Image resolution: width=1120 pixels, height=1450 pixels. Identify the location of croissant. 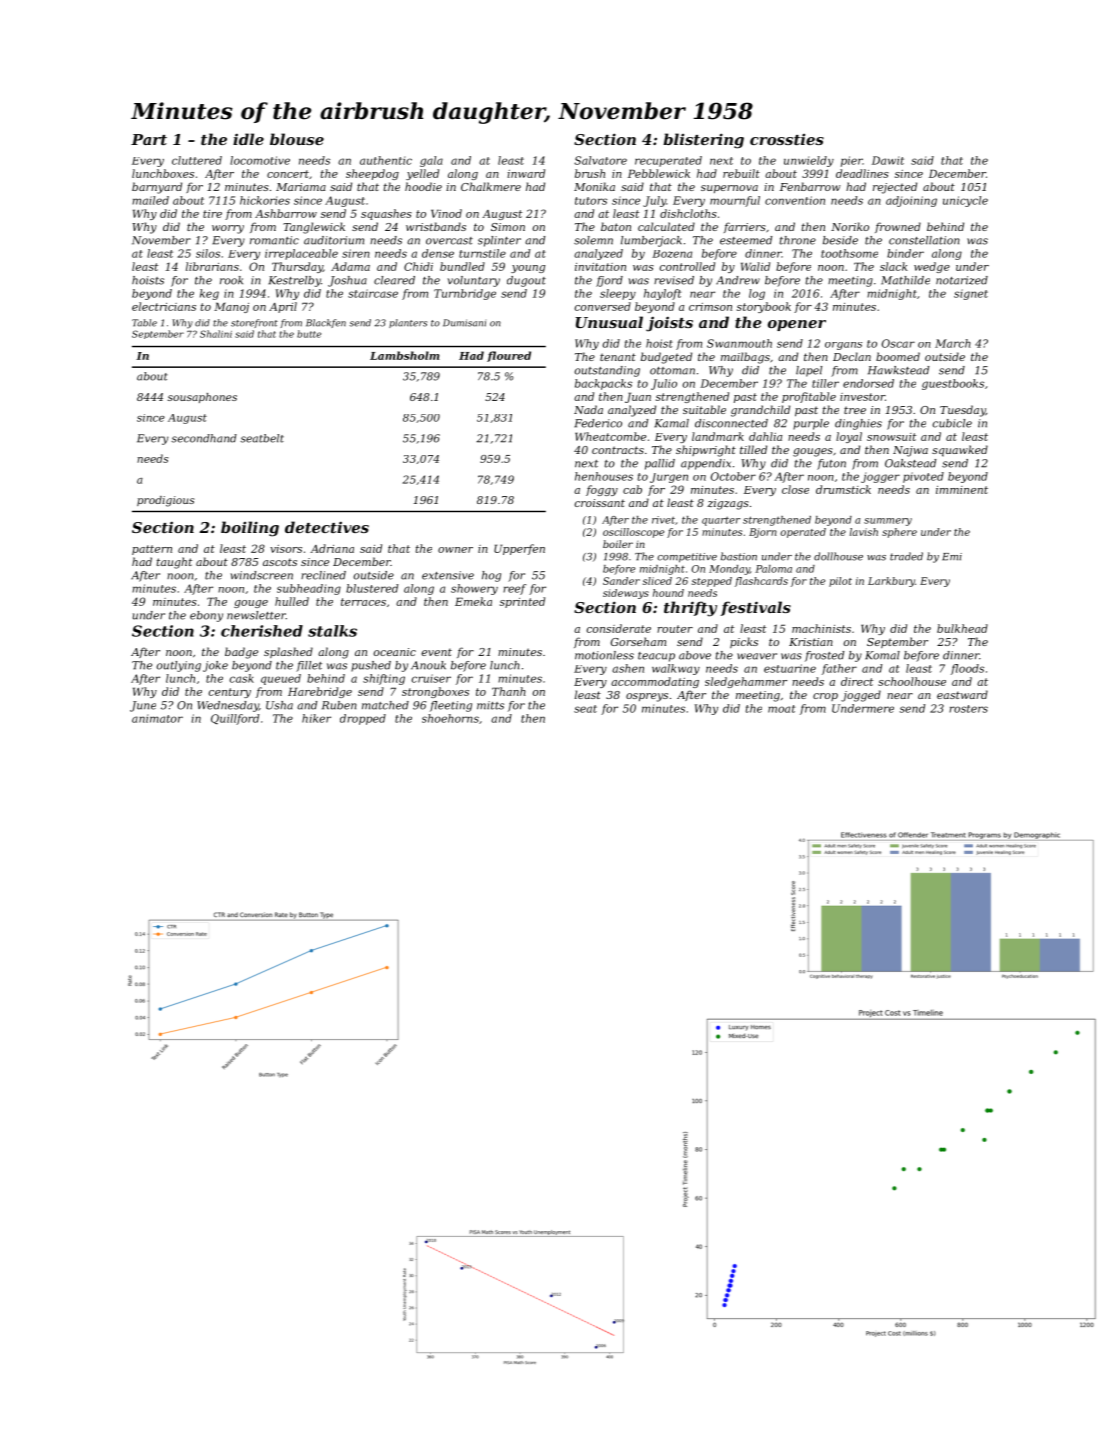
(600, 503).
